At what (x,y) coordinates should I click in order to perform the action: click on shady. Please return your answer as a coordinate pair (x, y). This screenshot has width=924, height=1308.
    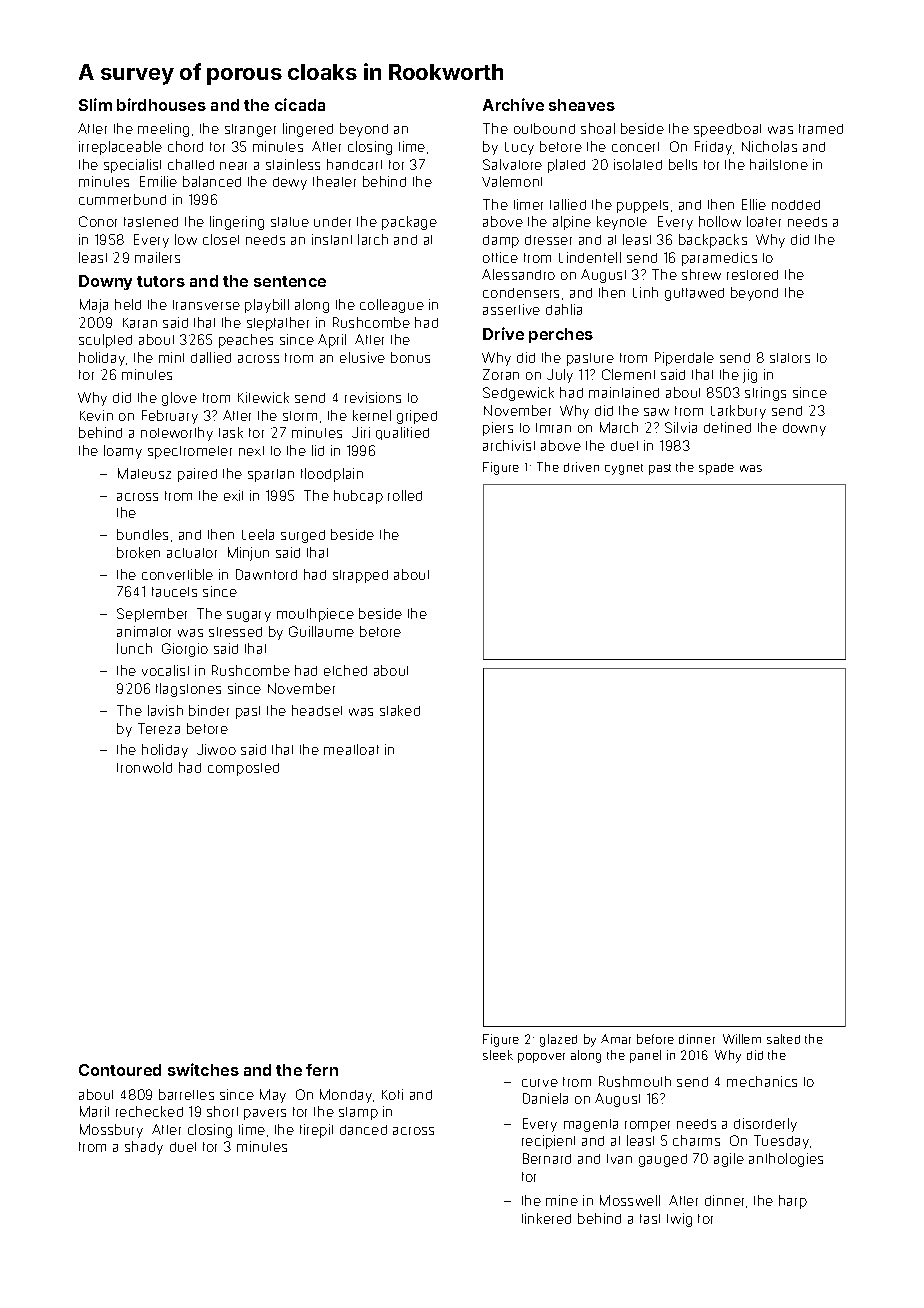
    Looking at the image, I should click on (144, 1148).
